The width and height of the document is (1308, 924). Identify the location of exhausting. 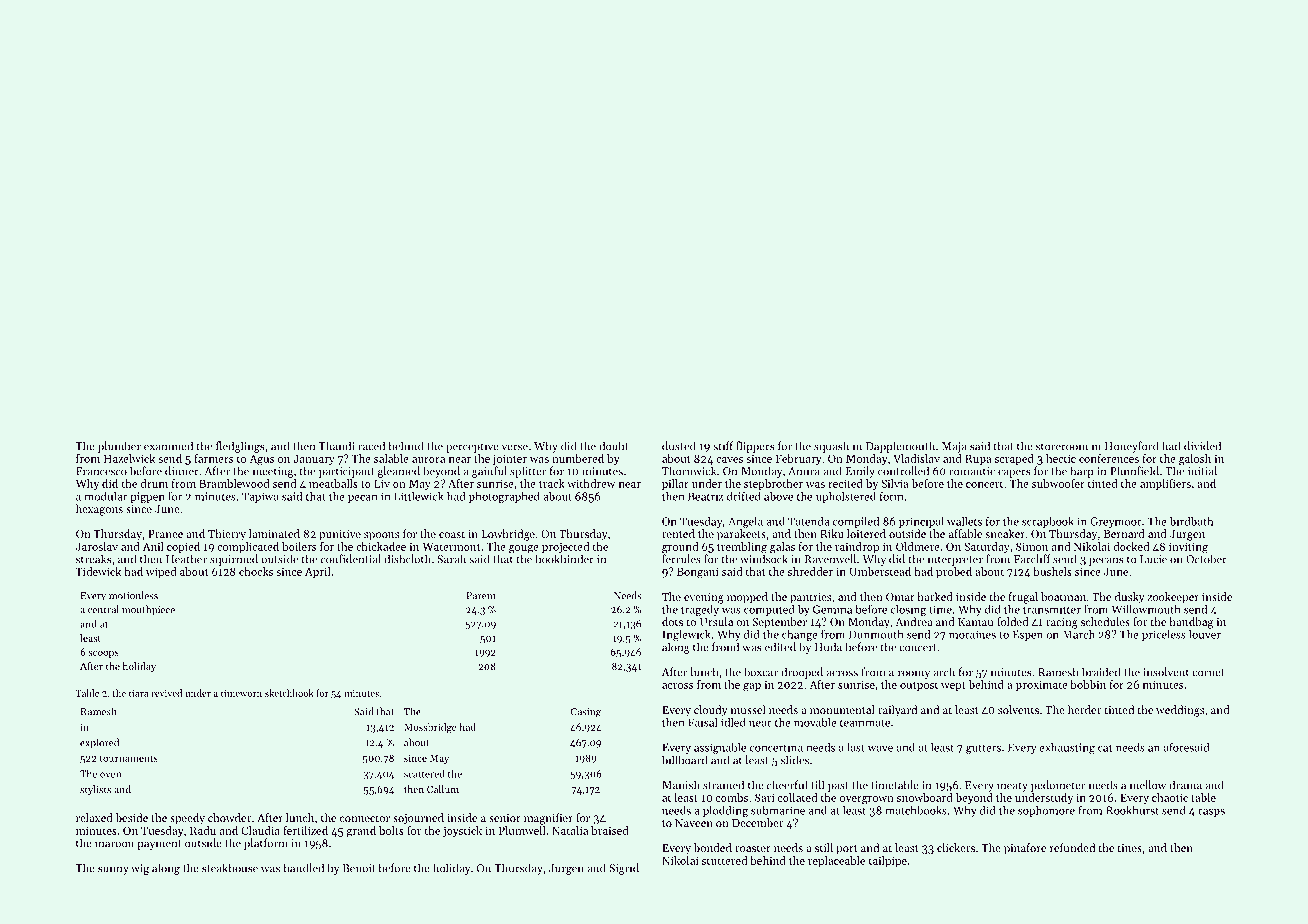
(1067, 748).
